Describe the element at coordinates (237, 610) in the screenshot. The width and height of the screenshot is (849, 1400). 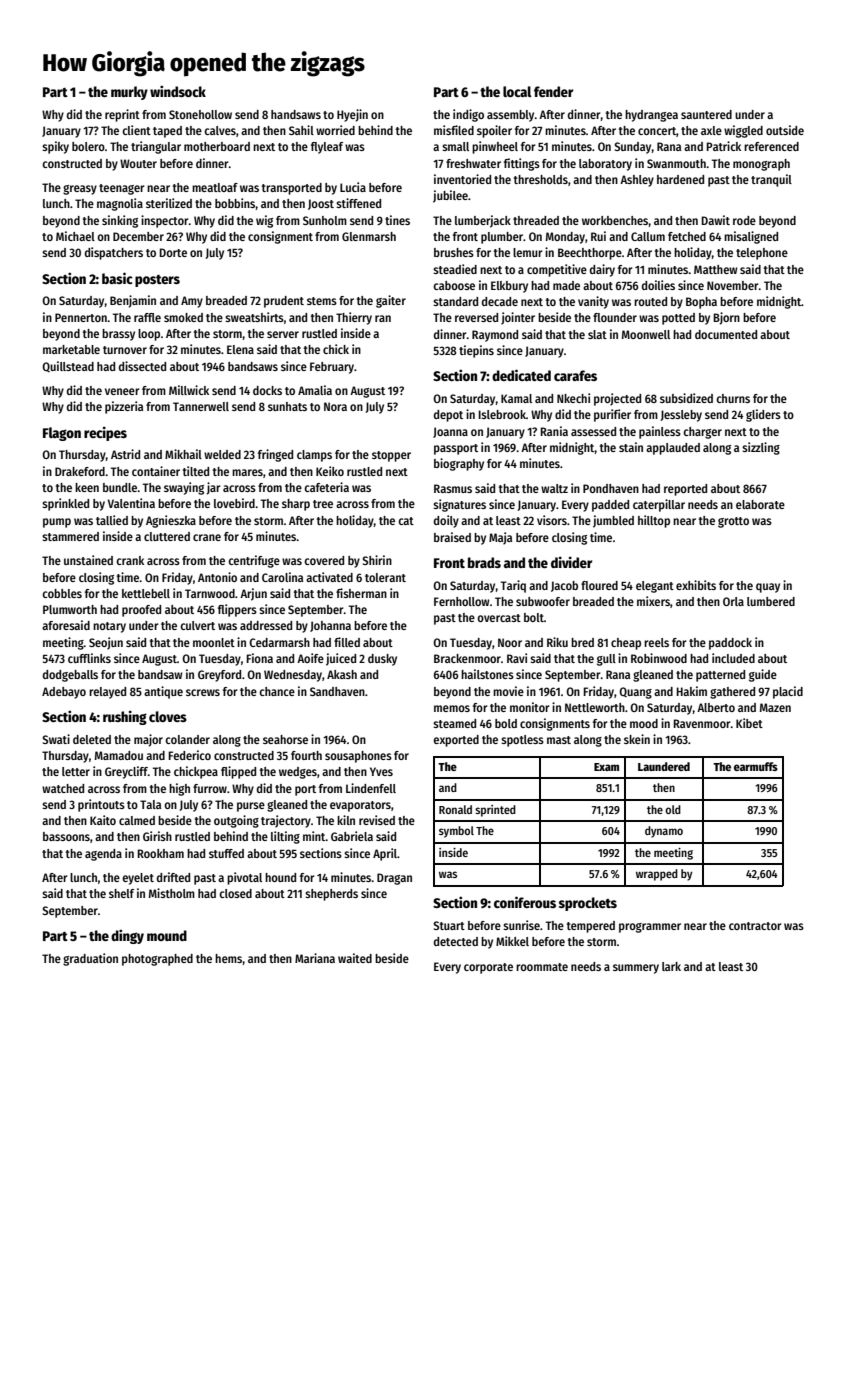
I see `flippers` at that location.
